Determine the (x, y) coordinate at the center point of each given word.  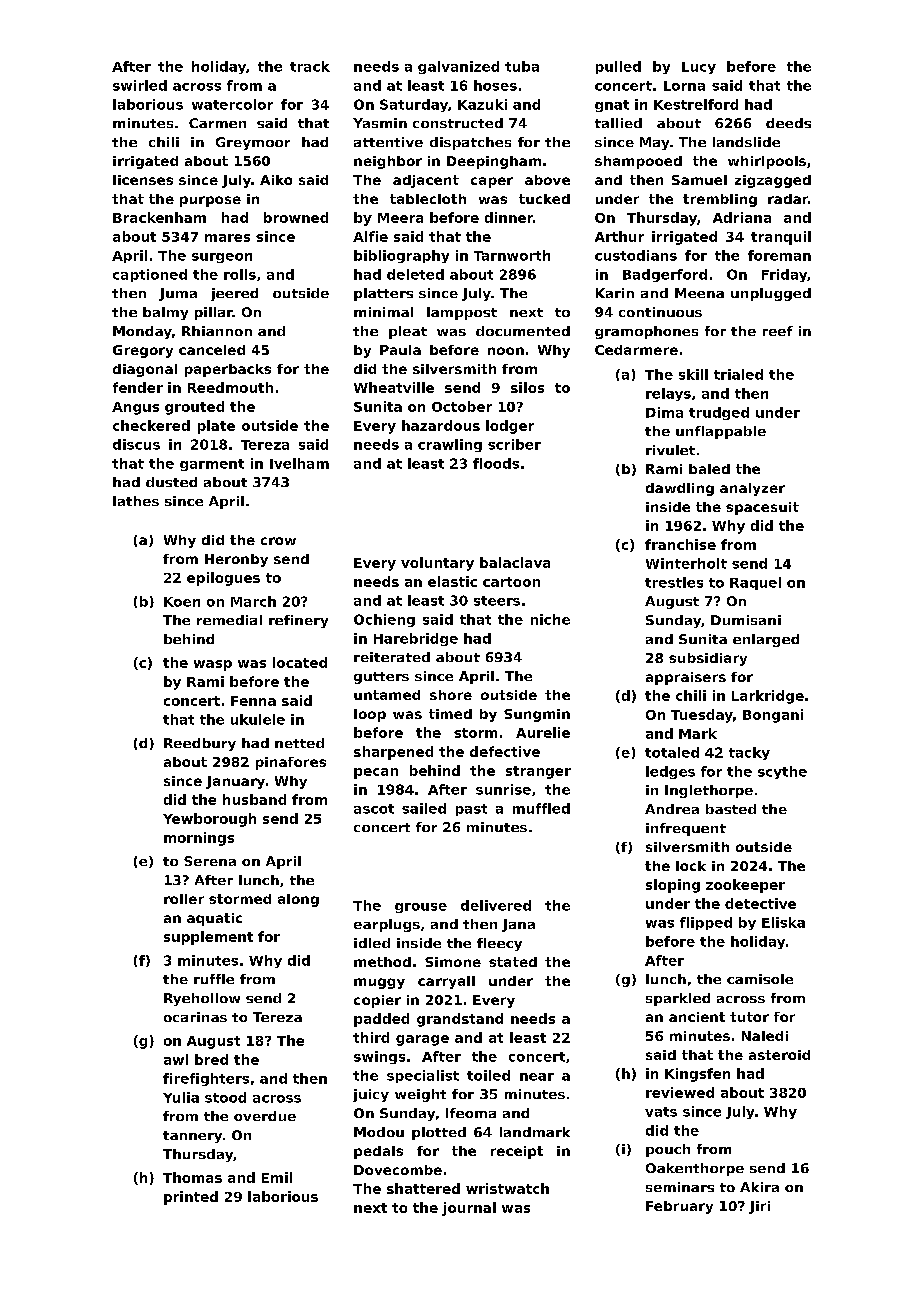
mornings (199, 839)
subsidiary (708, 659)
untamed (387, 695)
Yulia (181, 1097)
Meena (699, 293)
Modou (379, 1132)
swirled (140, 85)
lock (691, 866)
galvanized (458, 67)
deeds (788, 123)
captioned (150, 275)
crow (278, 541)
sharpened (393, 753)
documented (523, 331)
